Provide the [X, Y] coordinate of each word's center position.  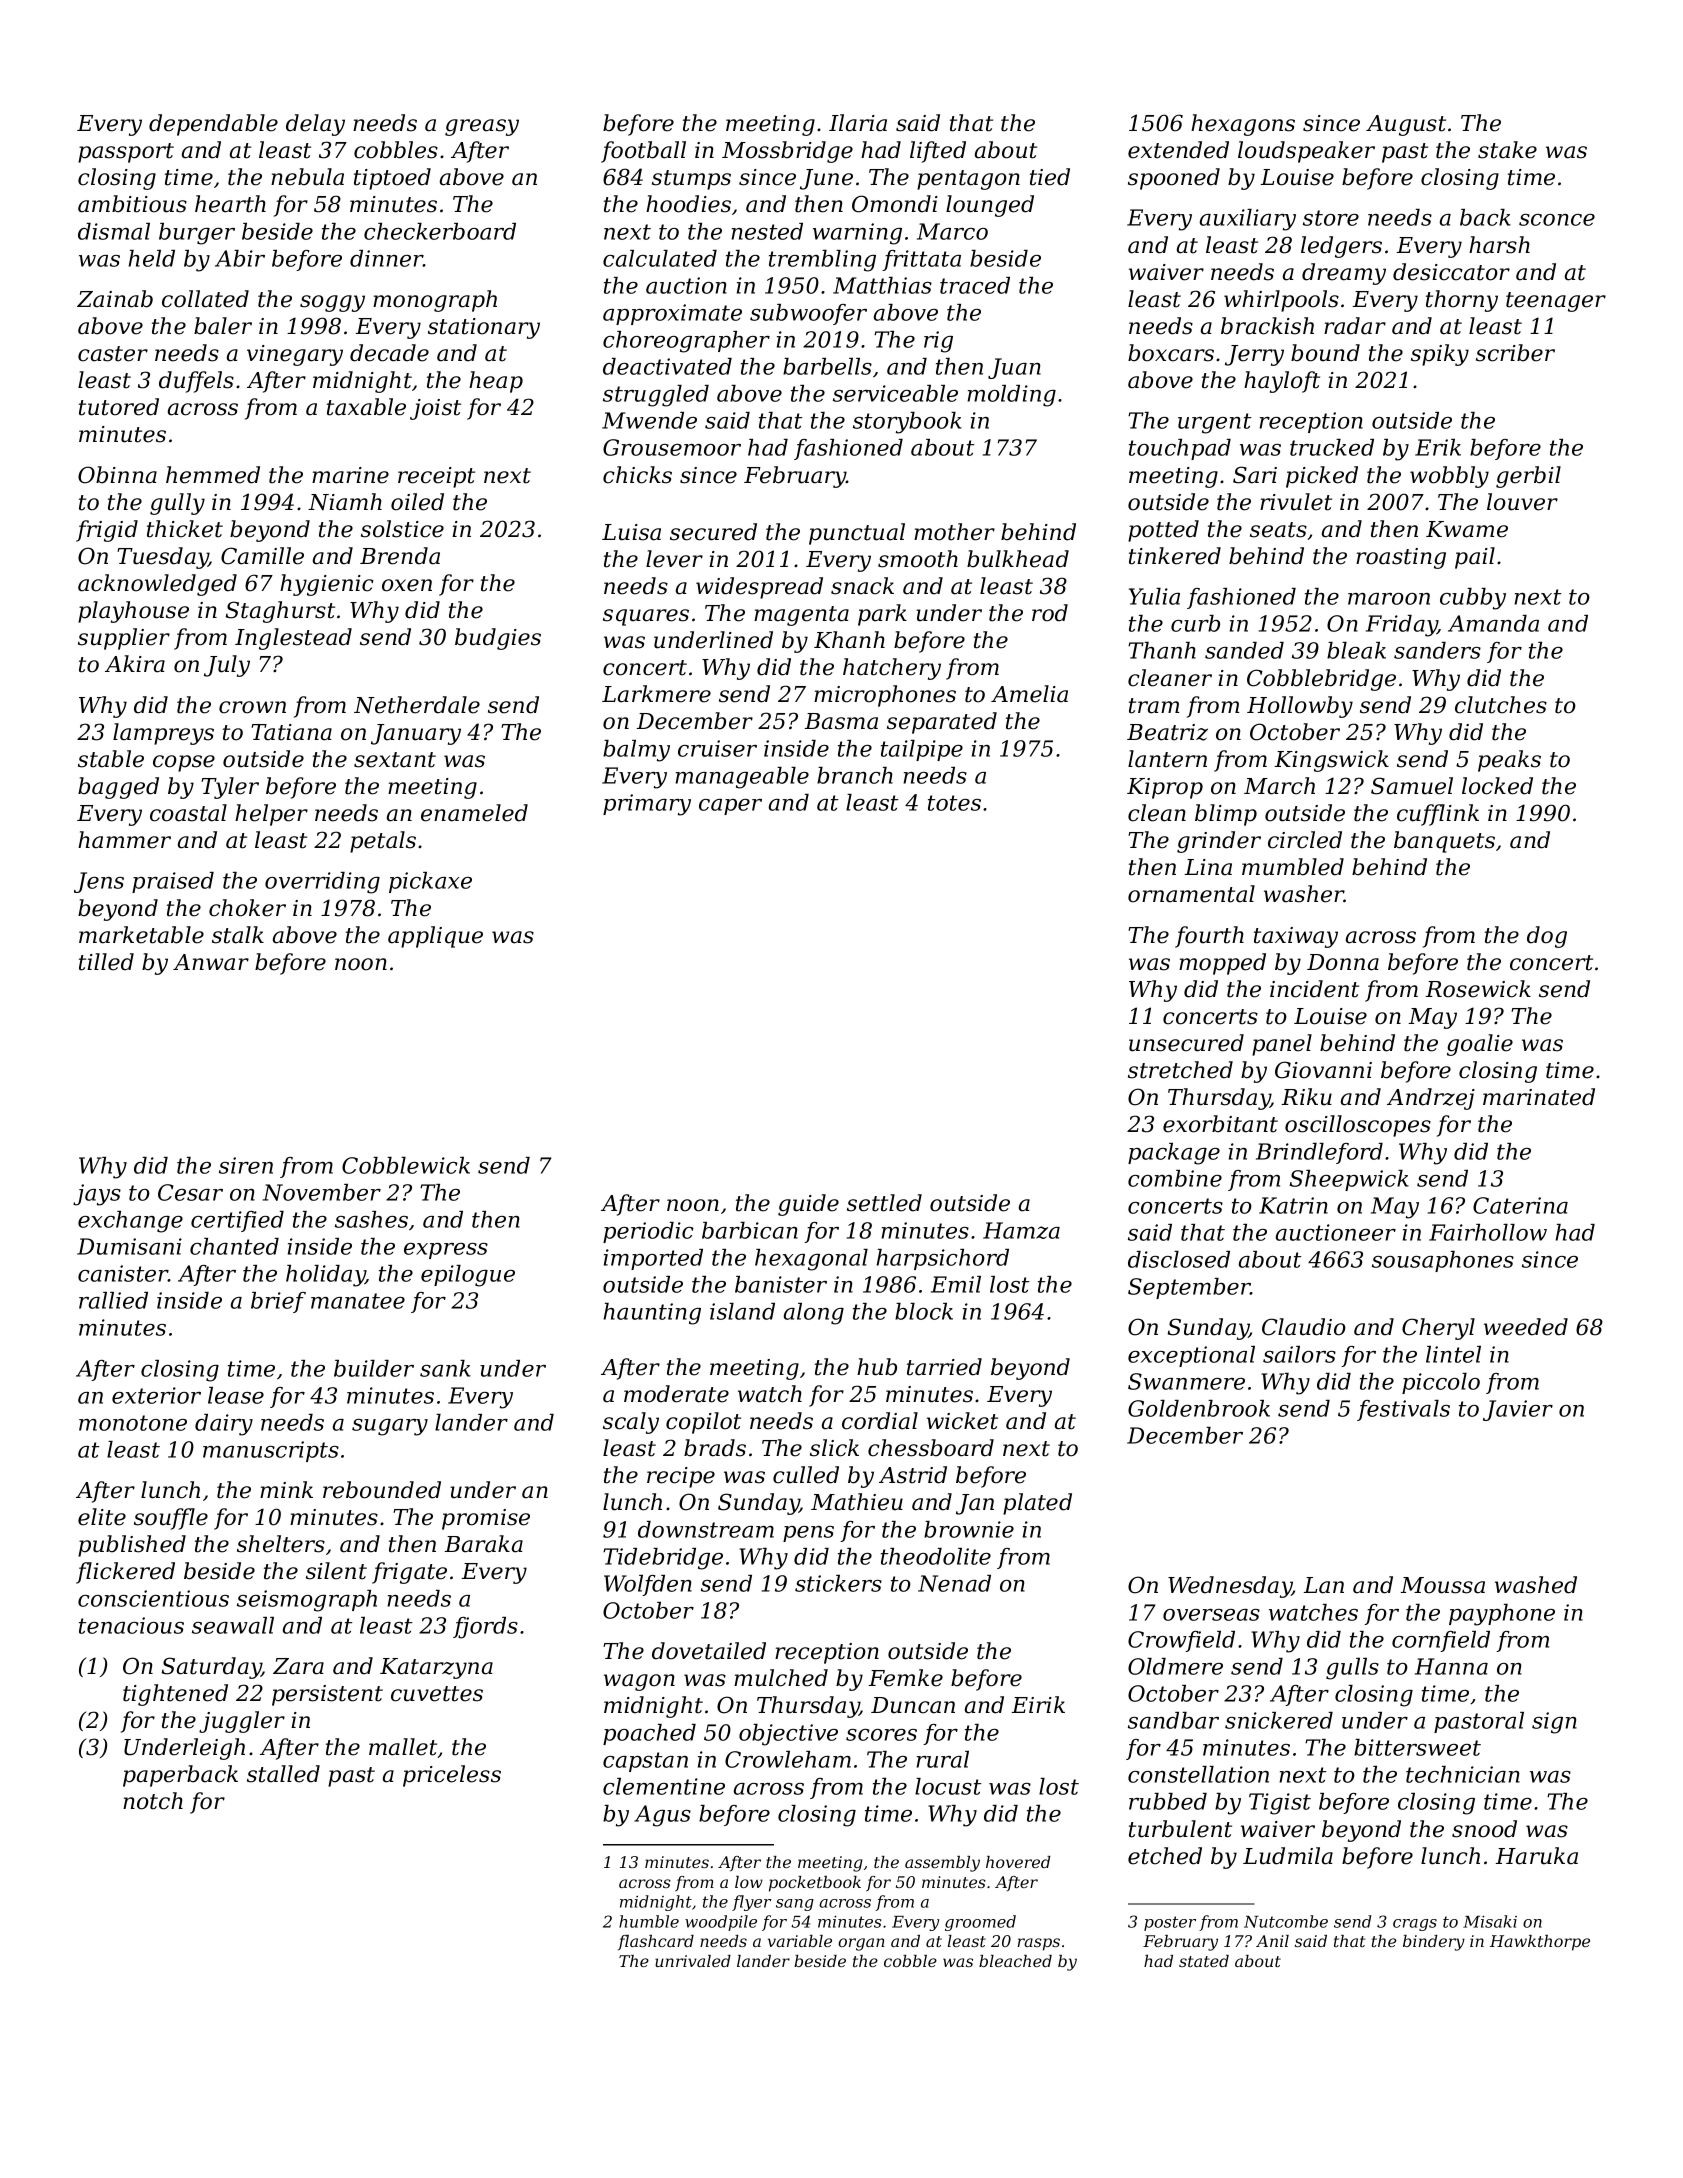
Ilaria [858, 123]
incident [1314, 989]
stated [1204, 1961]
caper [730, 807]
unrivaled [693, 1961]
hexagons [1243, 125]
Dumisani [129, 1246]
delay [315, 125]
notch [153, 1801]
